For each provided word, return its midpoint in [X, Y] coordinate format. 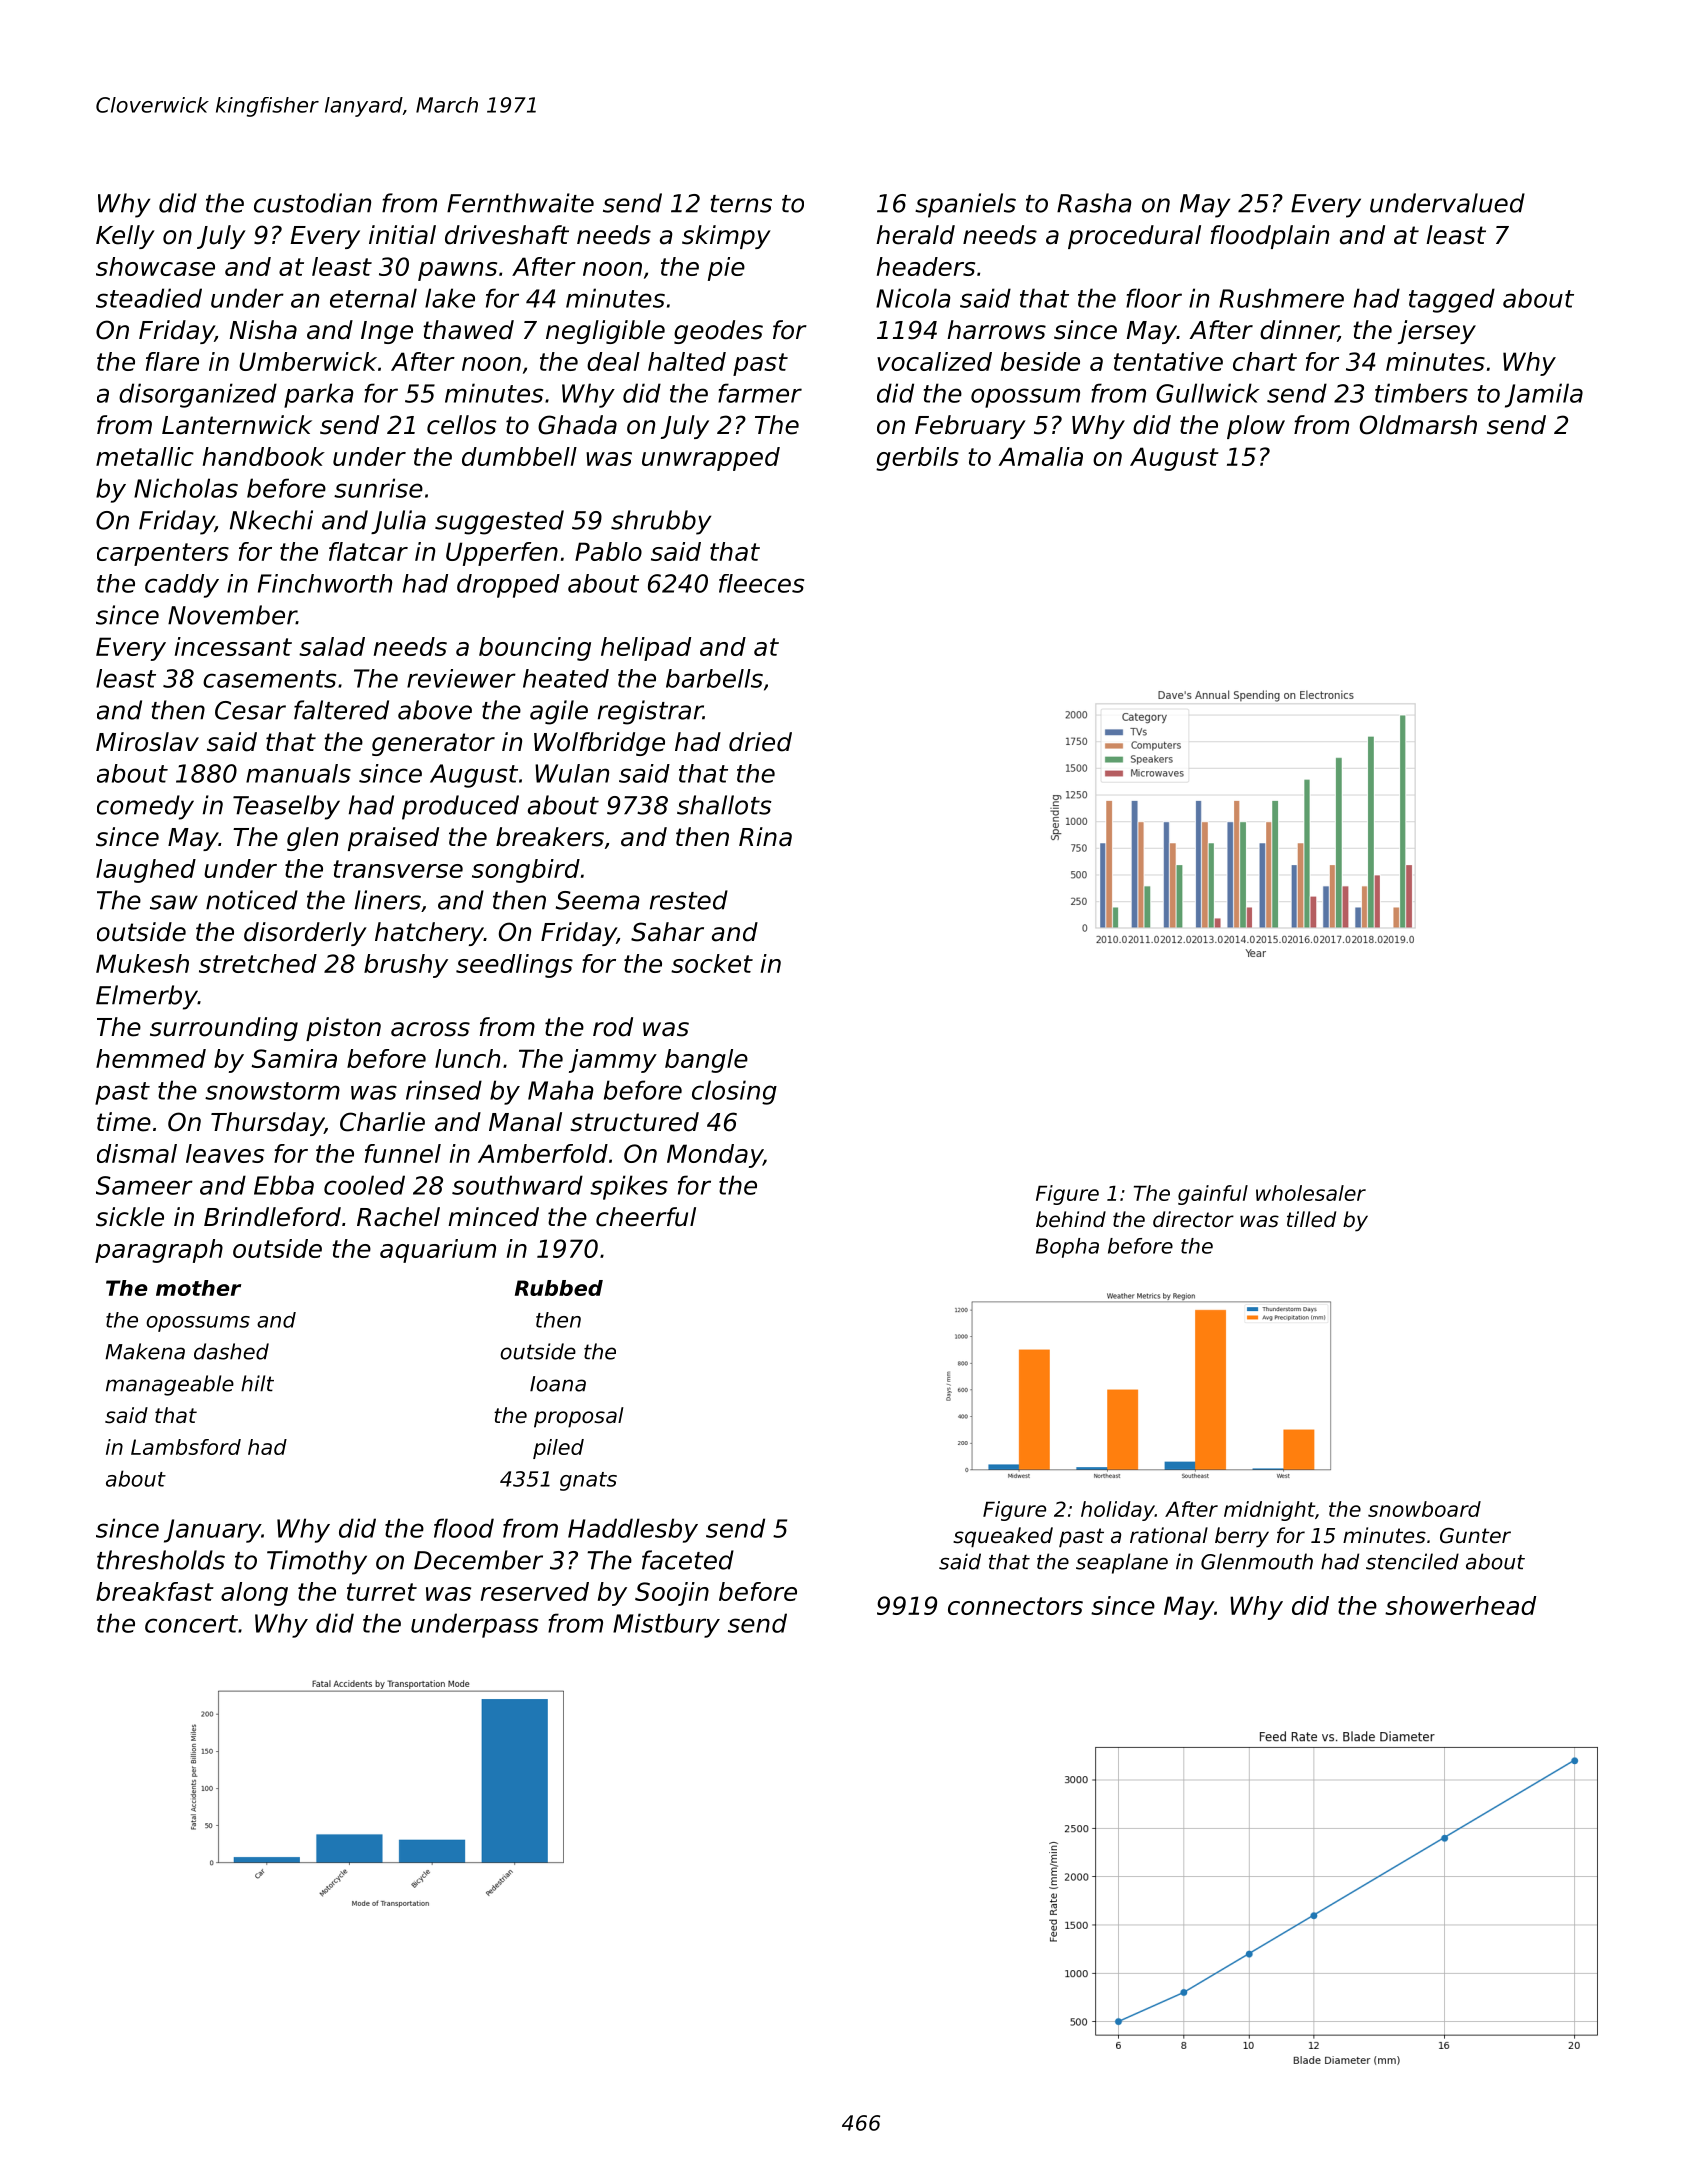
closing [734, 1092]
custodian [312, 203]
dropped [508, 586]
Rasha [1094, 203]
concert [191, 1624]
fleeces [761, 583]
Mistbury [666, 1625]
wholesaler [1311, 1193]
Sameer [144, 1185]
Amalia [1040, 456]
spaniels [965, 205]
